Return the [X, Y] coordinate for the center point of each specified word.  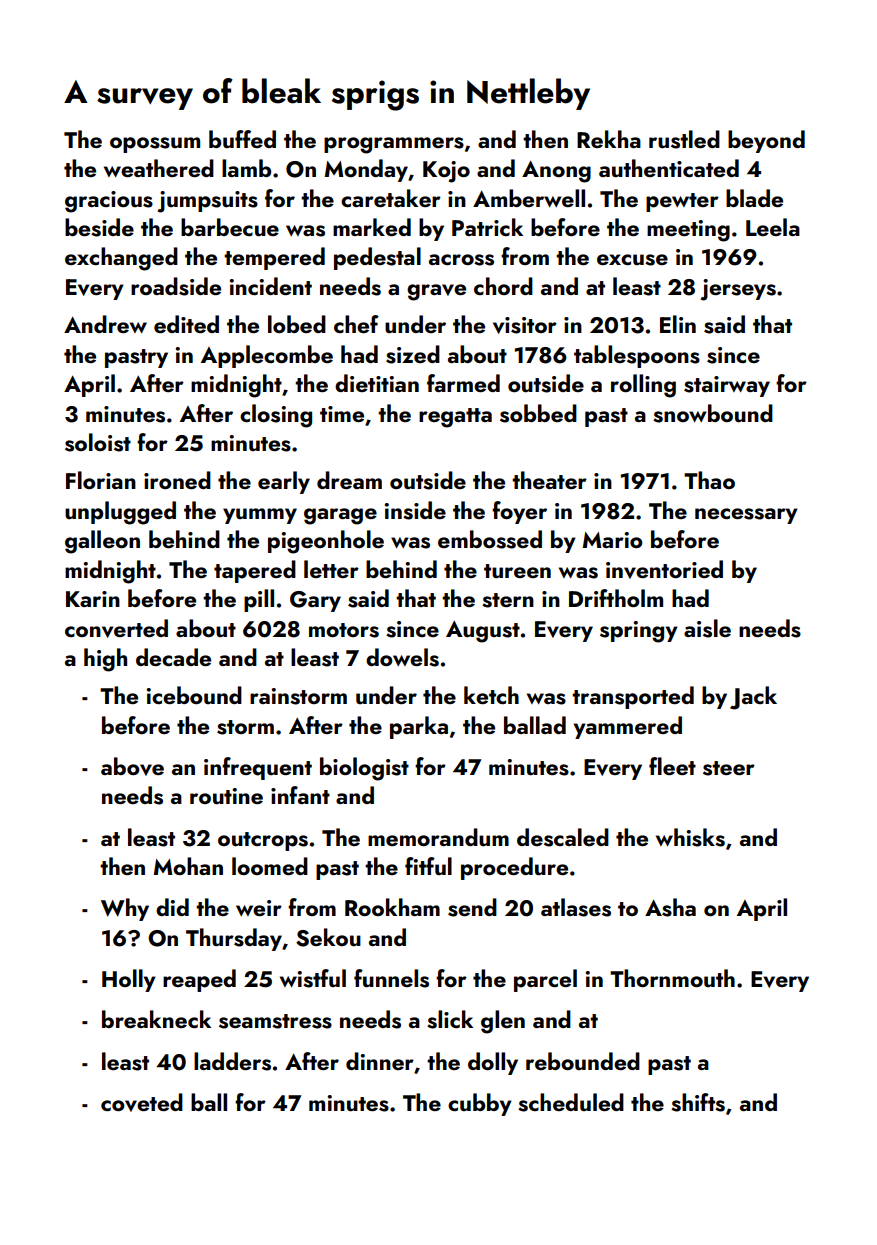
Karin [93, 599]
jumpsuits [208, 202]
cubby [480, 1104]
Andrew [105, 324]
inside [415, 510]
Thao [709, 480]
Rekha [609, 139]
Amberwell [529, 198]
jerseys [738, 290]
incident [270, 286]
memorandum [438, 837]
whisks [690, 837]
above [132, 766]
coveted [142, 1102]
